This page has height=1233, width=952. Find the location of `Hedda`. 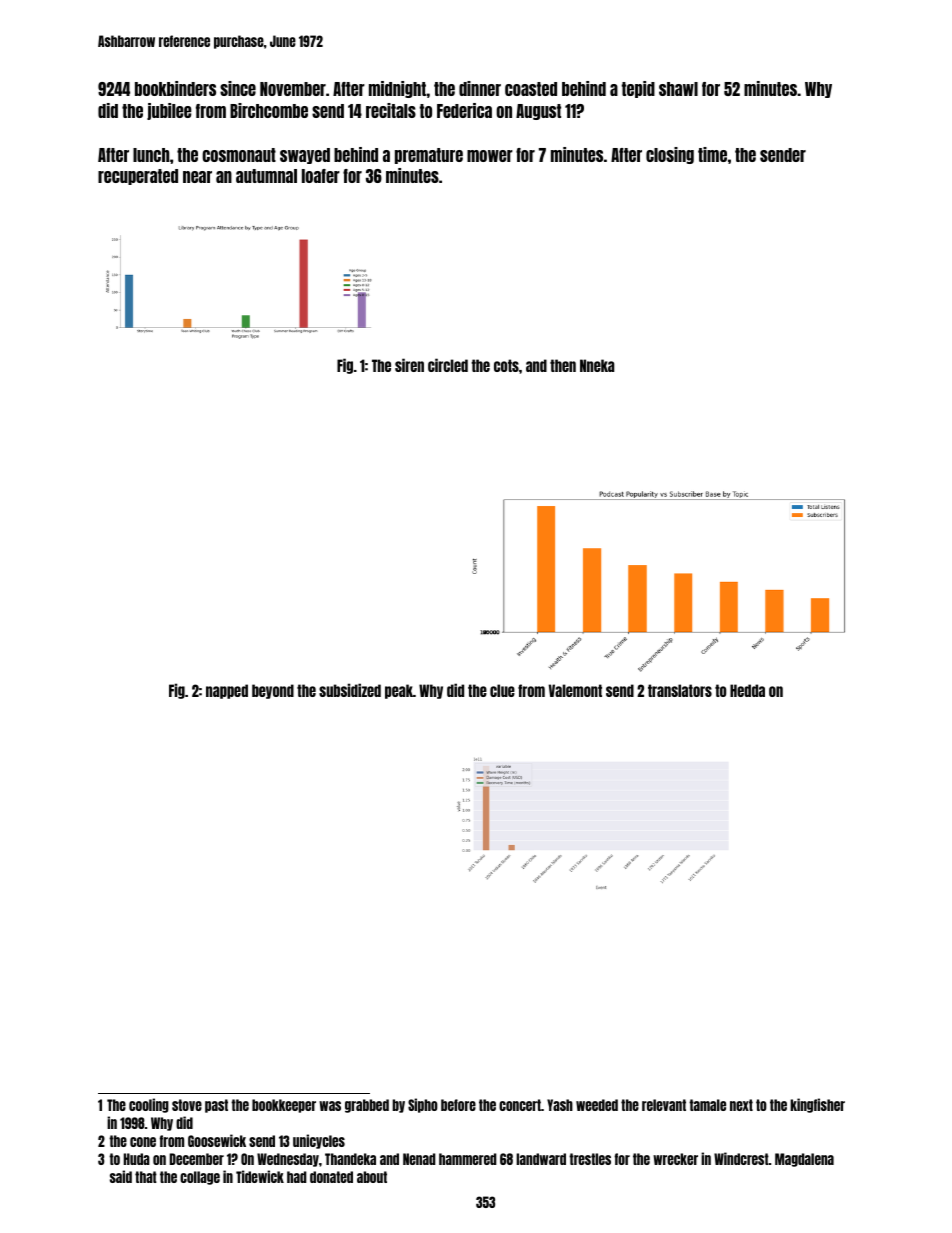

Hedda is located at coordinates (747, 690).
